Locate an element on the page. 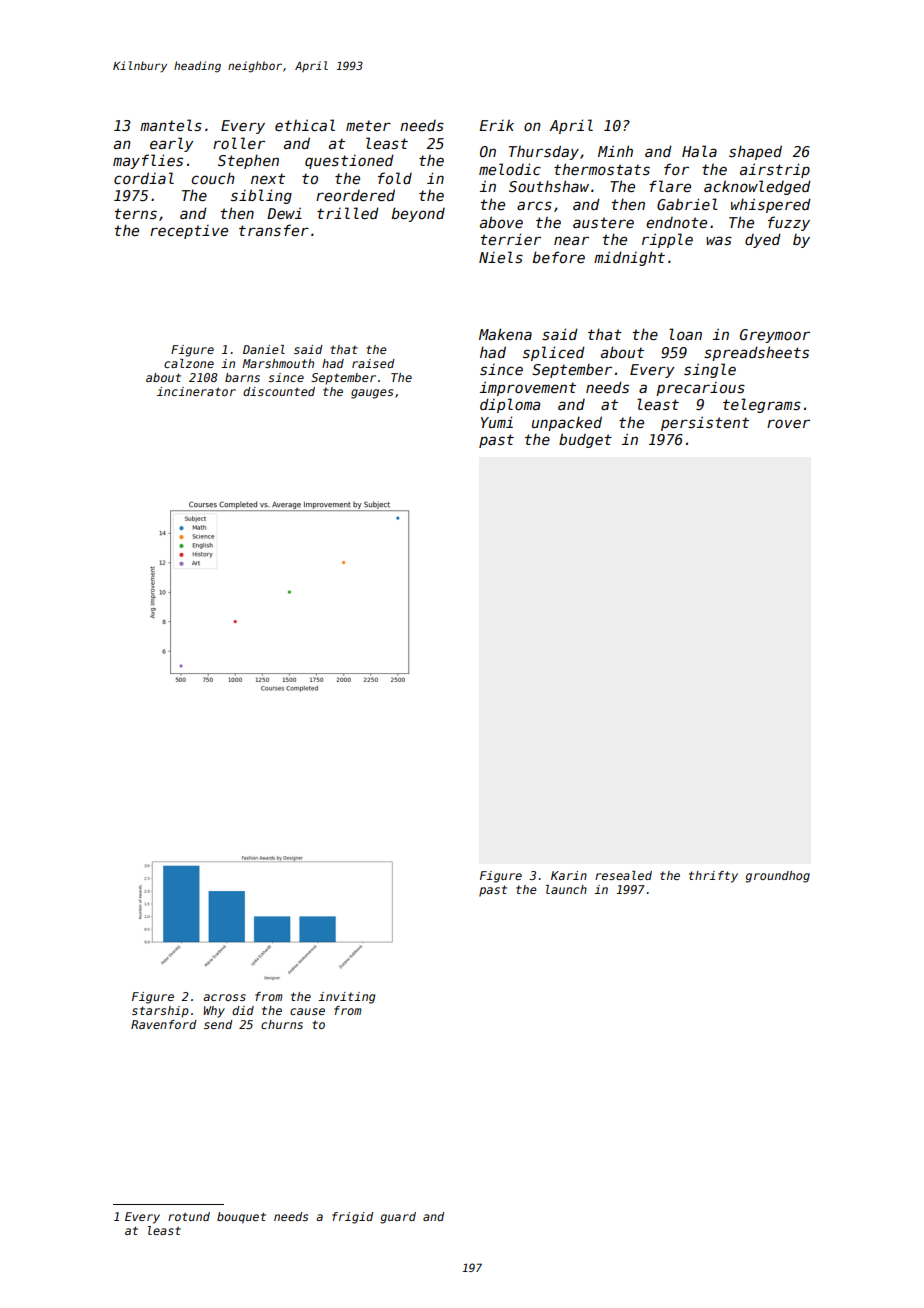  guard is located at coordinates (398, 1218).
